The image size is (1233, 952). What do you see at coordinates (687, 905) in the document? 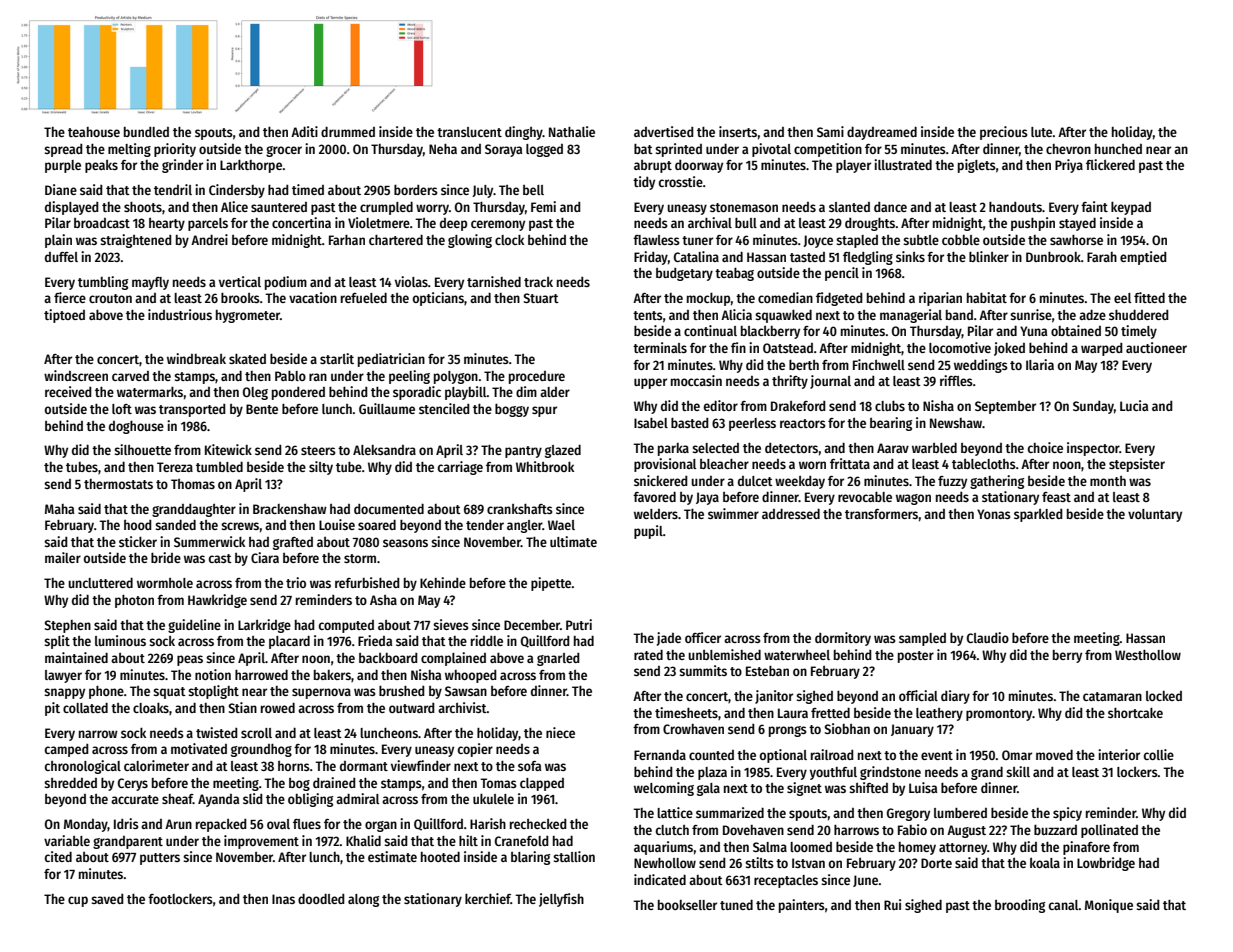
I see `bookseller` at bounding box center [687, 905].
